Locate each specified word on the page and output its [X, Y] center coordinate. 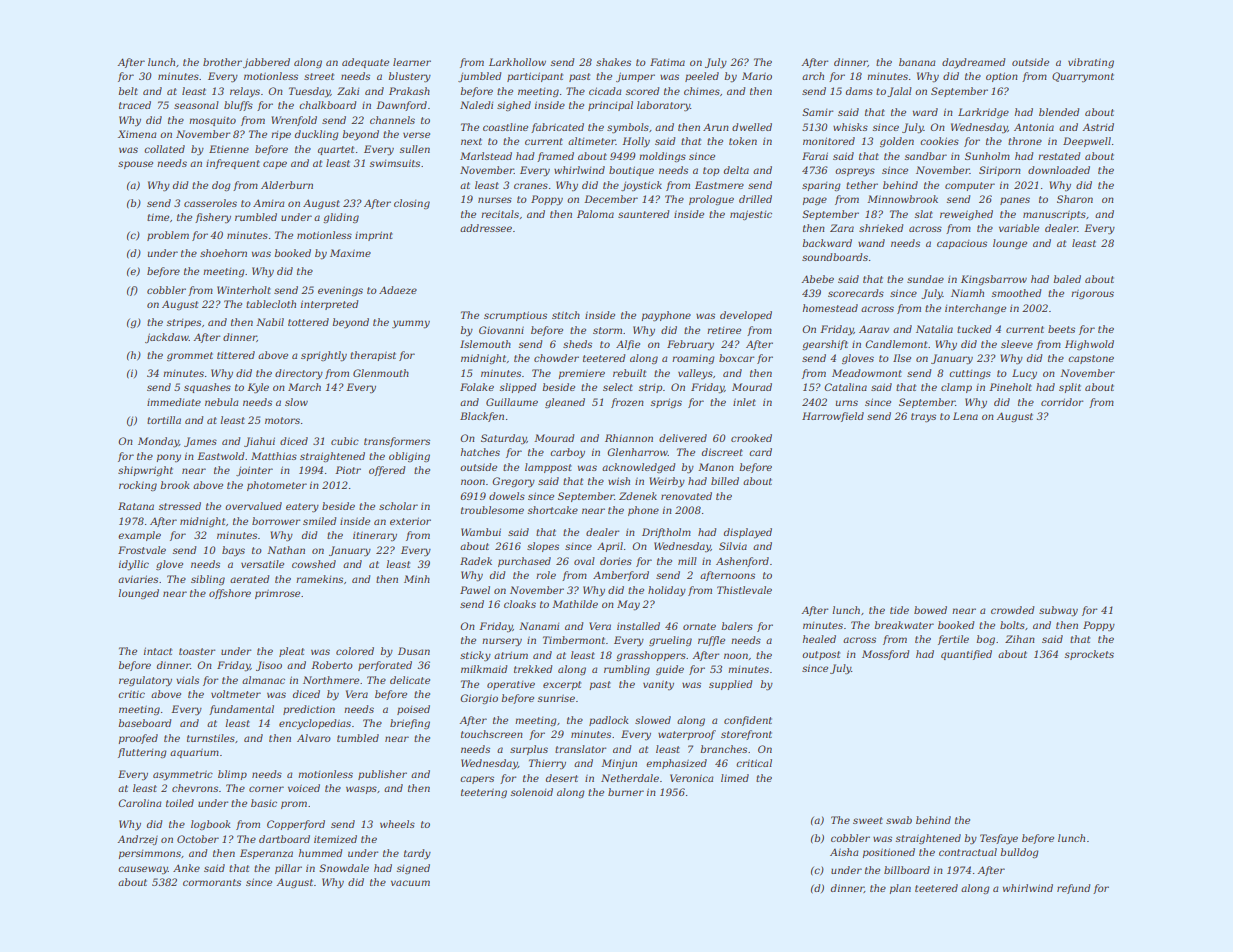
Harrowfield [833, 417]
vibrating [1091, 63]
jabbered [266, 63]
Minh [417, 579]
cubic [345, 441]
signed [413, 869]
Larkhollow [517, 62]
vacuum [410, 883]
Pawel [475, 590]
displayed [748, 533]
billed [725, 481]
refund [1073, 889]
